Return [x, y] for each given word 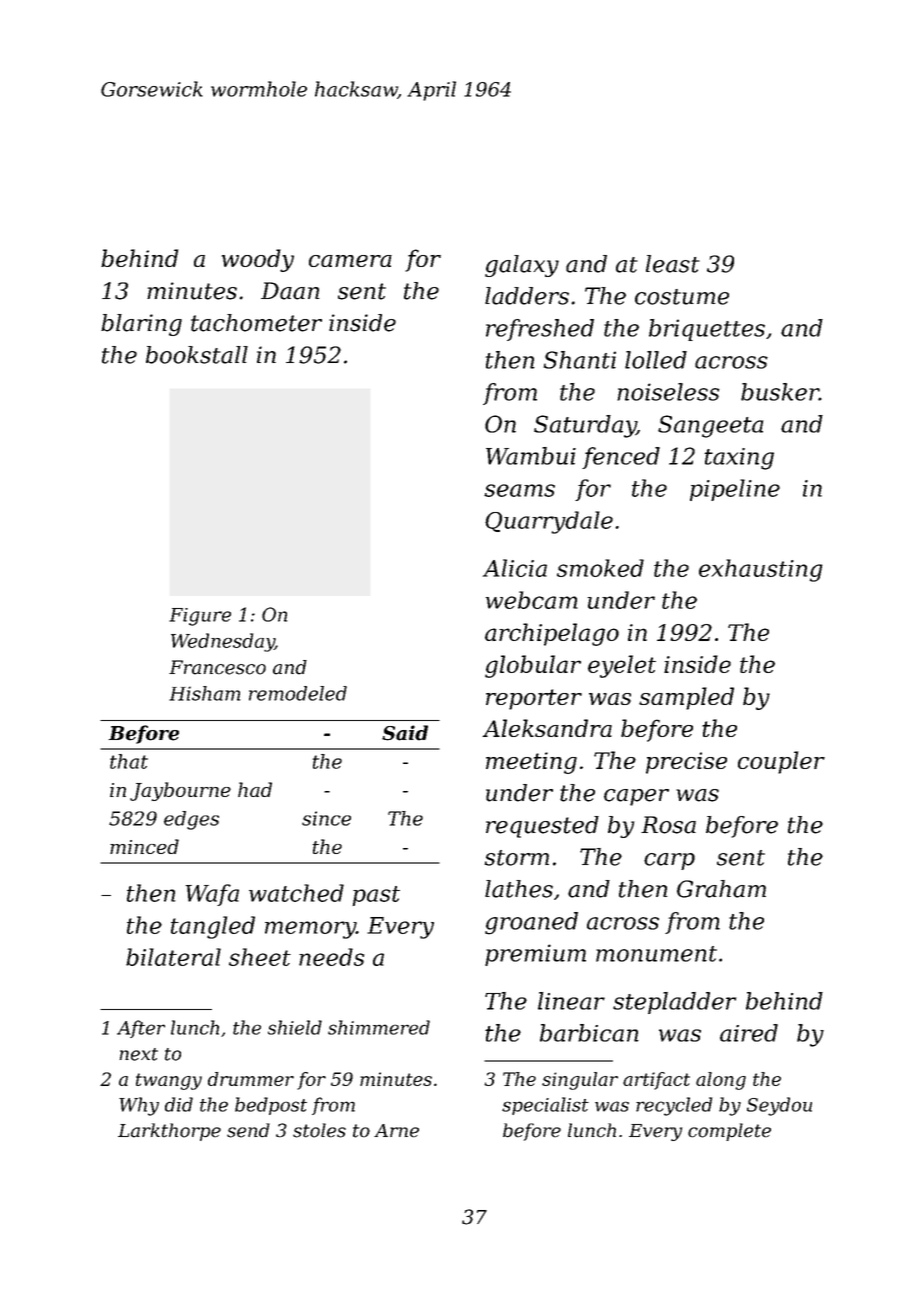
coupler [781, 762]
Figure [200, 617]
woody [258, 260]
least [673, 264]
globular [533, 666]
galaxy [522, 266]
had [255, 789]
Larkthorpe [169, 1132]
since [326, 818]
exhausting [761, 570]
